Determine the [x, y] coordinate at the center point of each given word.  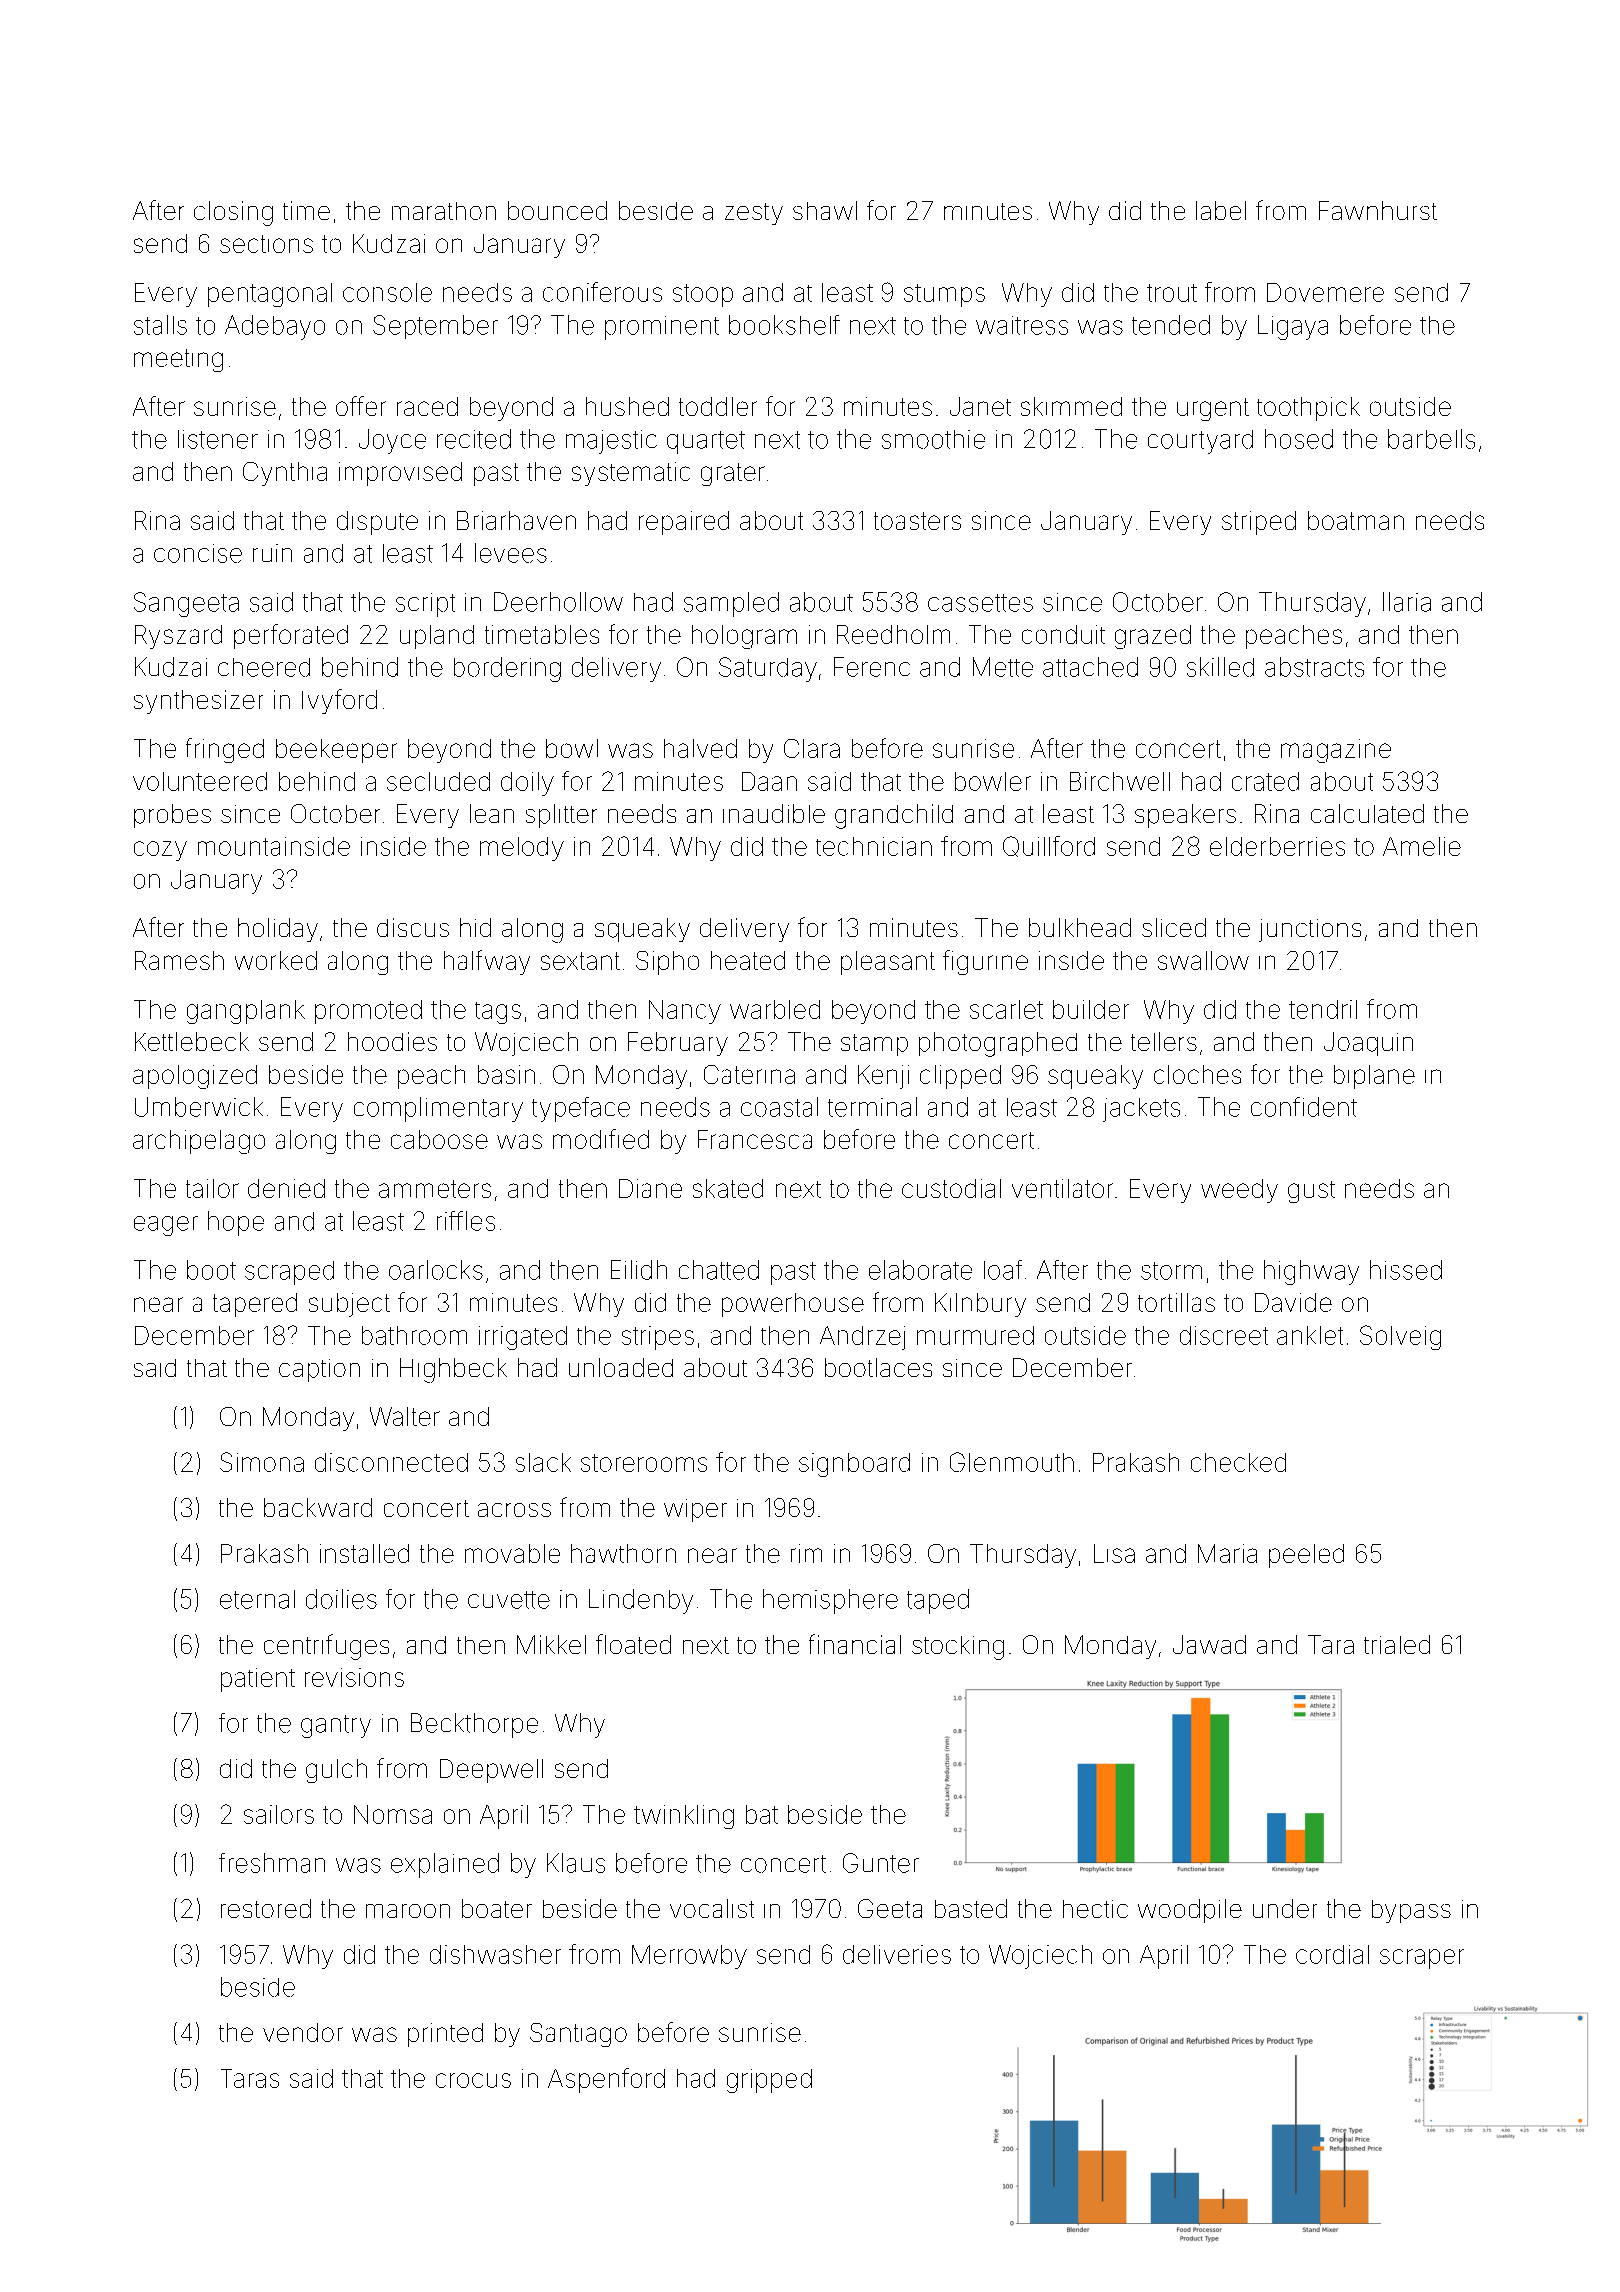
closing [233, 213]
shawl [825, 210]
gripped [769, 2081]
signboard [854, 1465]
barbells [1431, 439]
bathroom [414, 1335]
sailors [279, 1814]
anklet [1310, 1335]
